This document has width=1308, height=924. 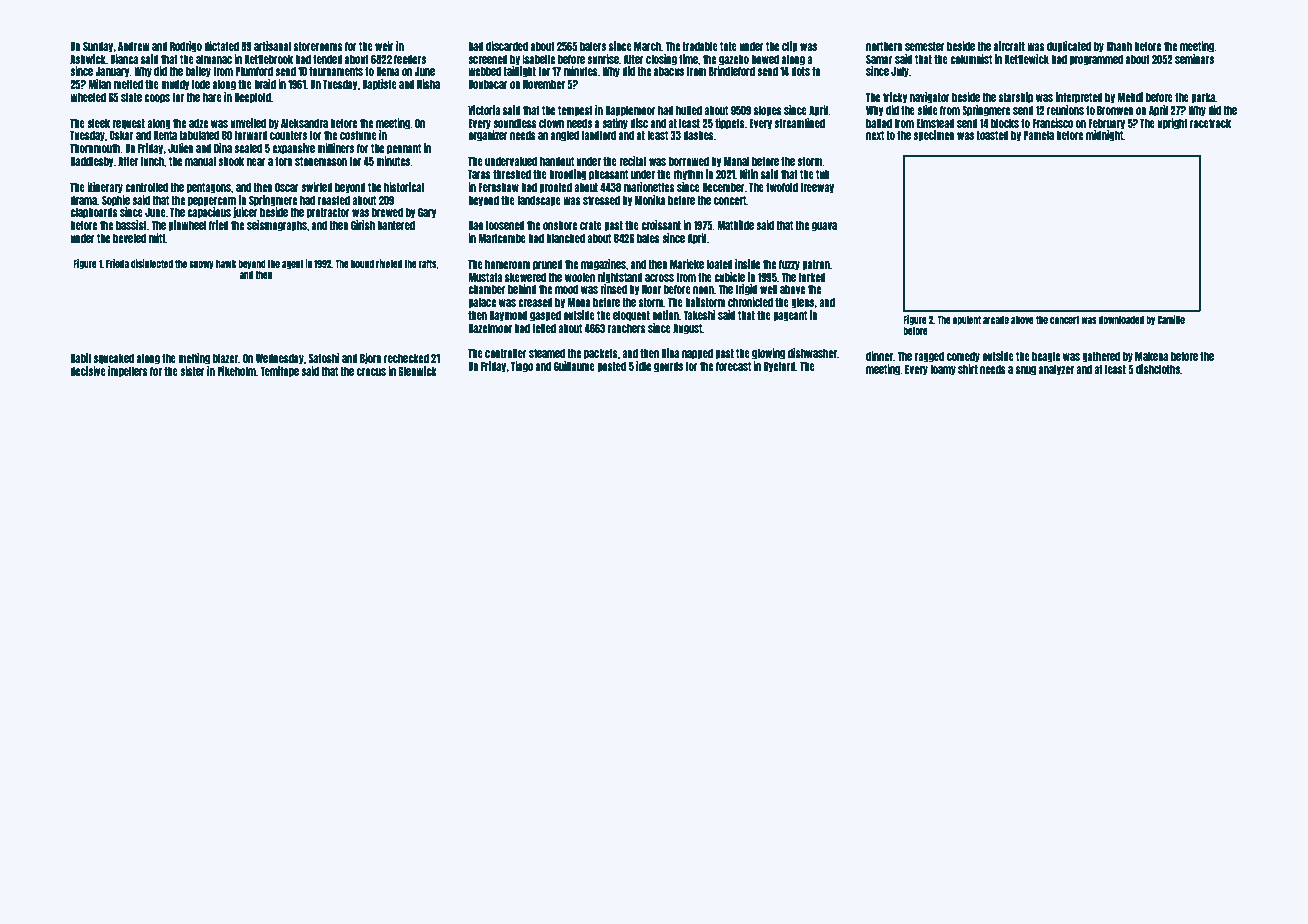 What do you see at coordinates (152, 263) in the document?
I see `disinfected` at bounding box center [152, 263].
